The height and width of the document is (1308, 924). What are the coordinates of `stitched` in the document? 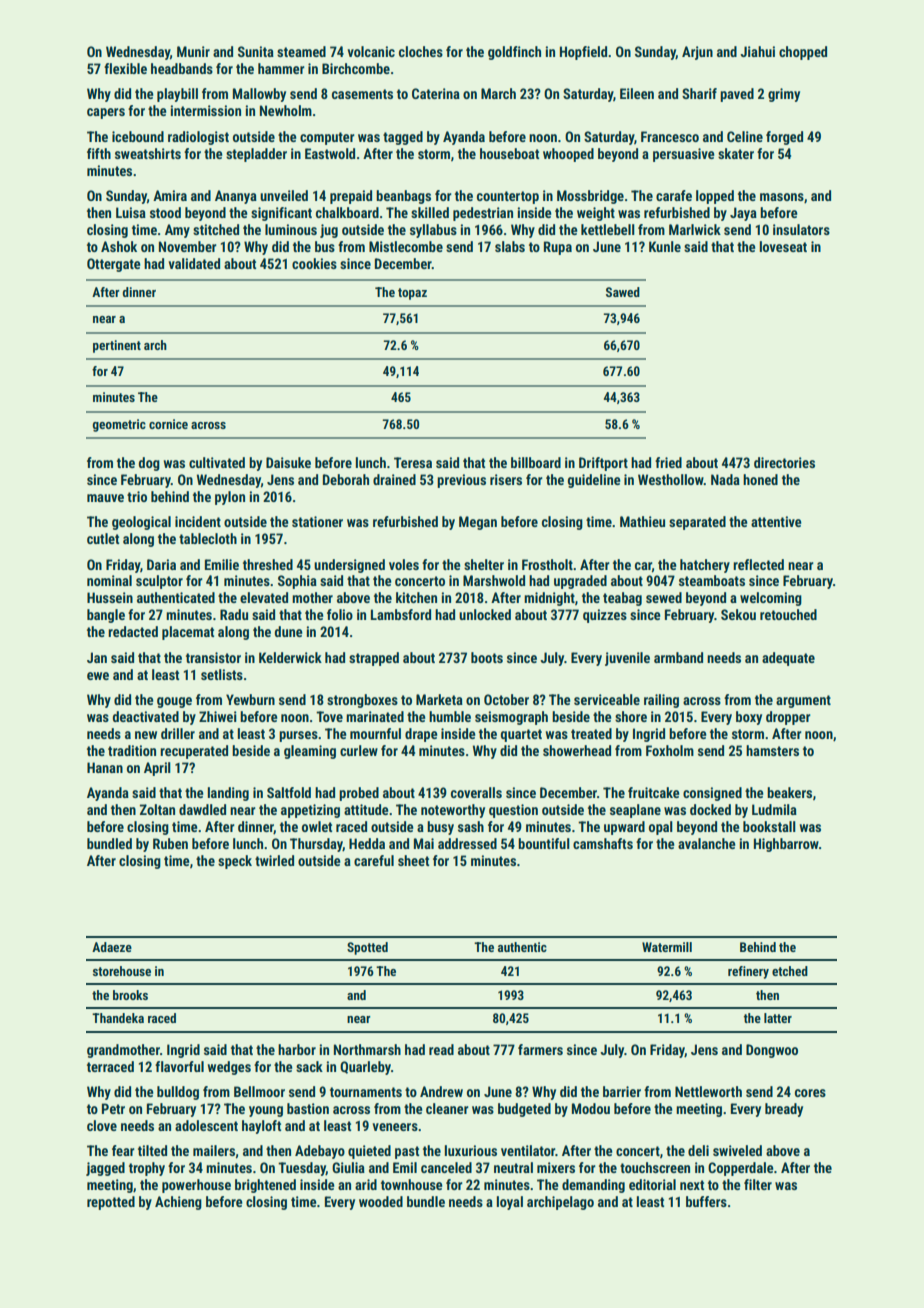 It's located at (216, 229).
